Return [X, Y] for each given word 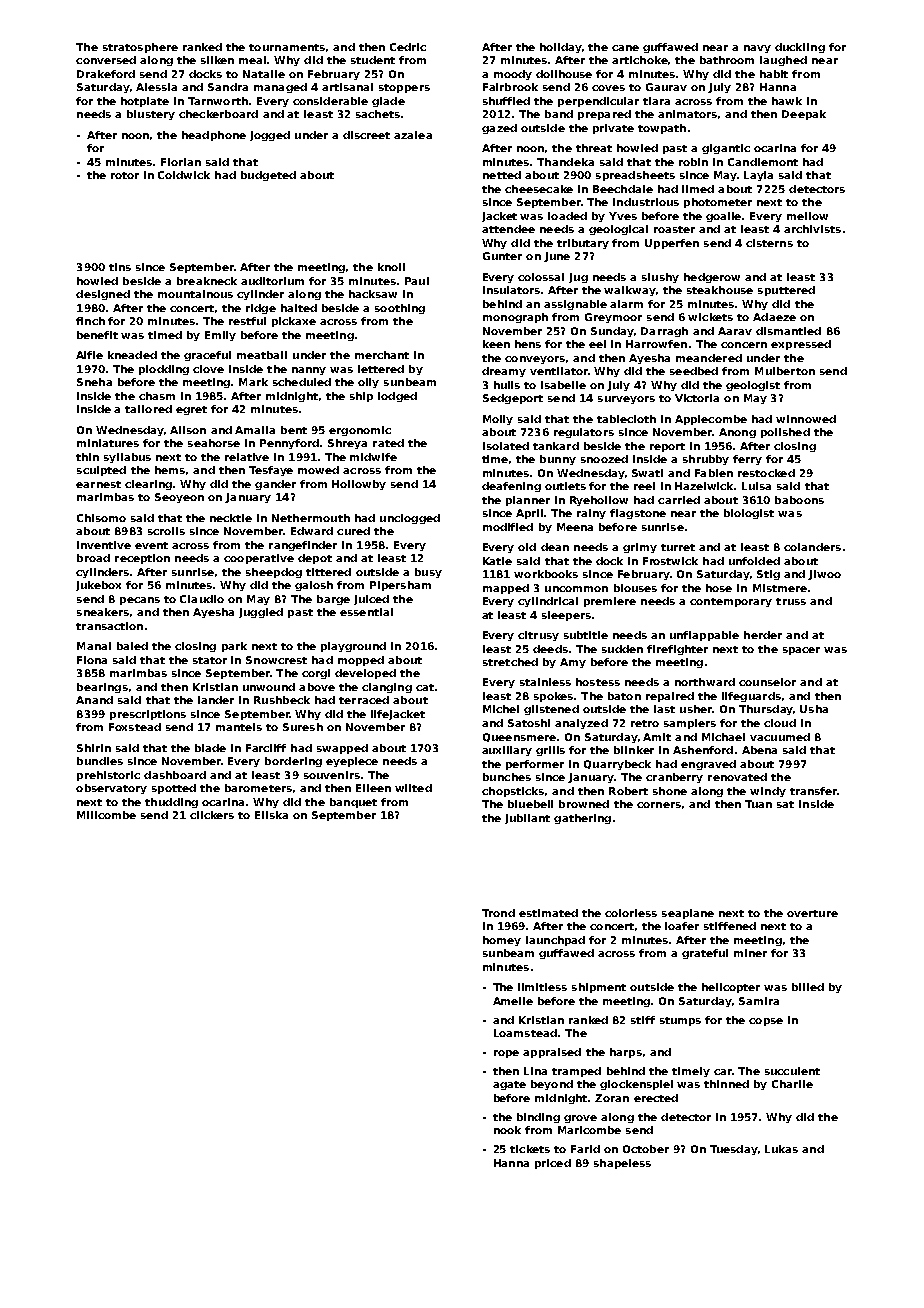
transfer [813, 791]
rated [388, 443]
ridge [261, 309]
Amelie [513, 1001]
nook [507, 1130]
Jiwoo [824, 575]
